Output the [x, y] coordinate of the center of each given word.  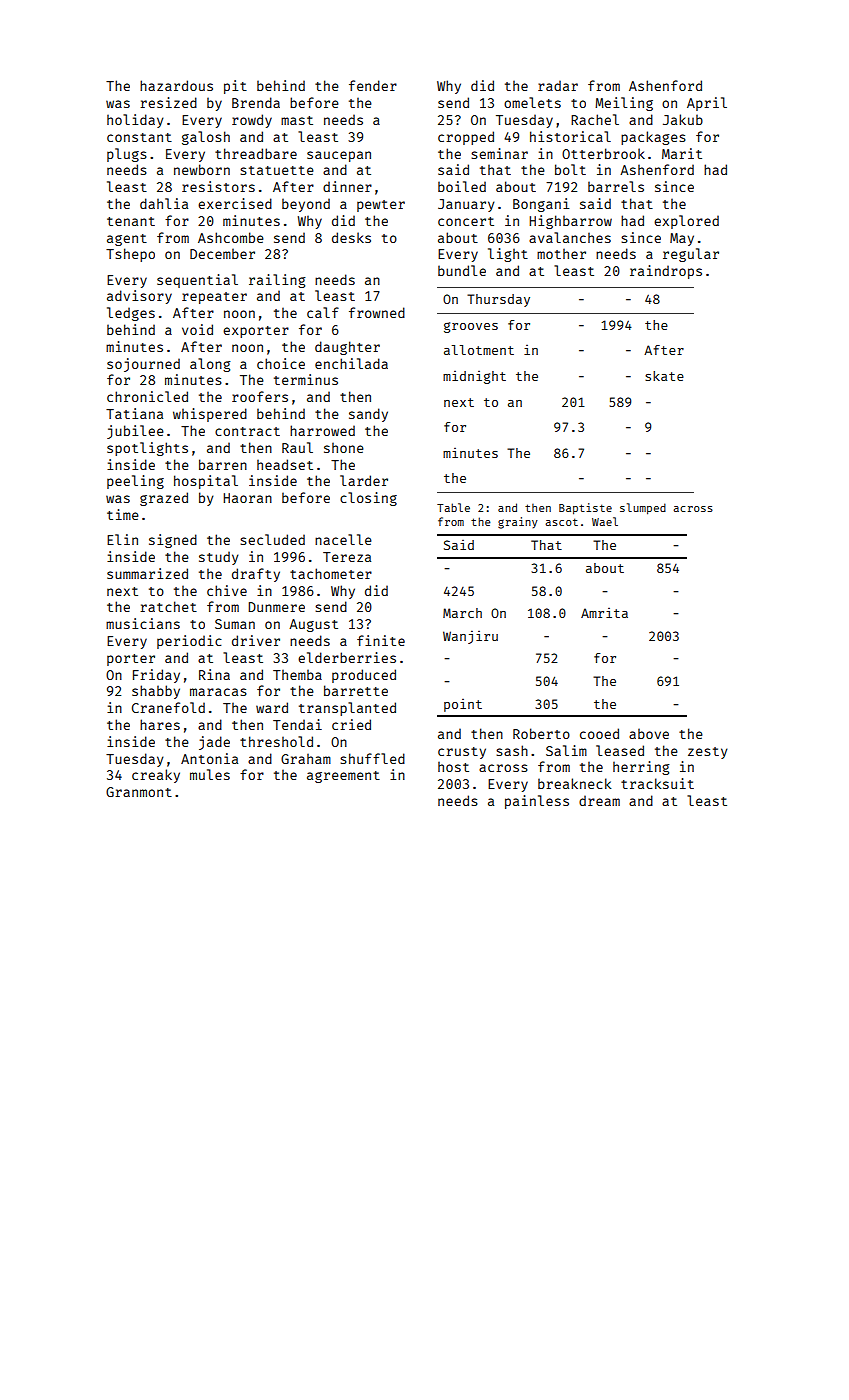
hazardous [176, 85]
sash [512, 750]
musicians [143, 623]
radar [558, 85]
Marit [682, 153]
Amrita [604, 613]
